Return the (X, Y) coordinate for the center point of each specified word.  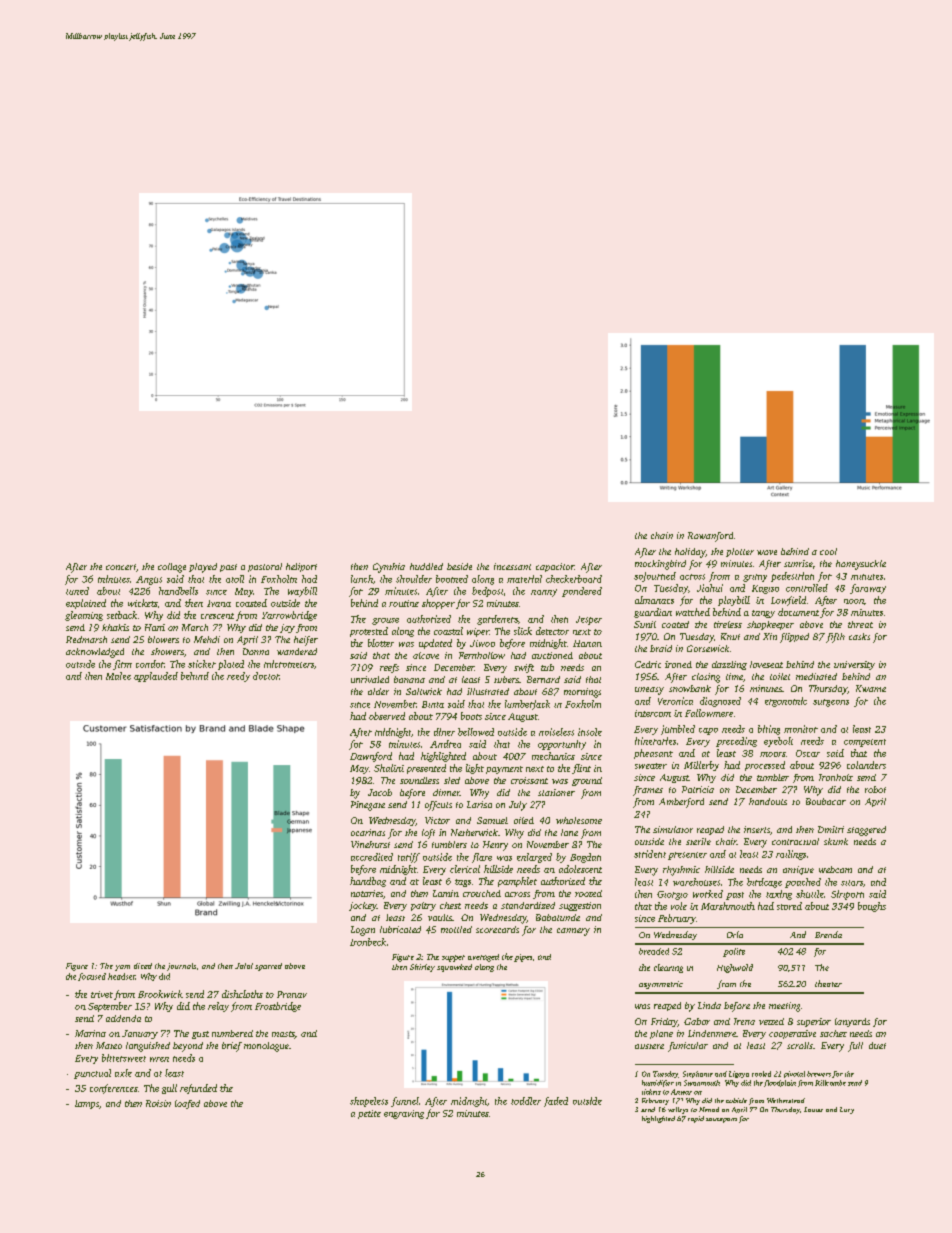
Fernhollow (482, 655)
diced (143, 966)
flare (482, 858)
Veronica (675, 701)
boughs (872, 907)
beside (459, 566)
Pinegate (368, 806)
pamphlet (517, 882)
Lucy (847, 1110)
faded (556, 1102)
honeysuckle (861, 565)
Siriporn (847, 895)
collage (172, 568)
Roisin (158, 1103)
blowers (163, 639)
